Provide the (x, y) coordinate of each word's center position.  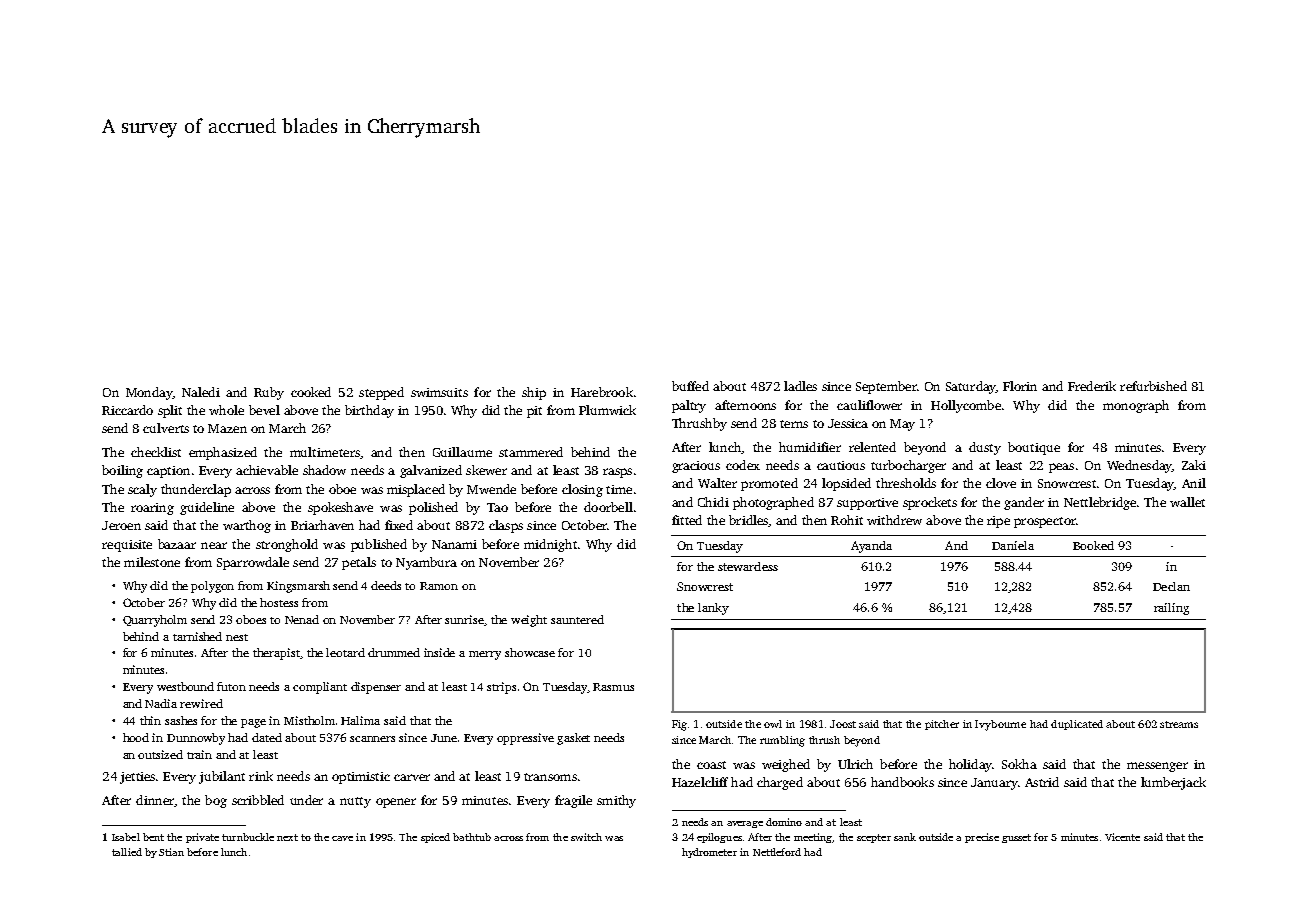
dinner (155, 800)
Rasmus (613, 687)
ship (534, 393)
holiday (970, 765)
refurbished (1153, 386)
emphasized (223, 453)
